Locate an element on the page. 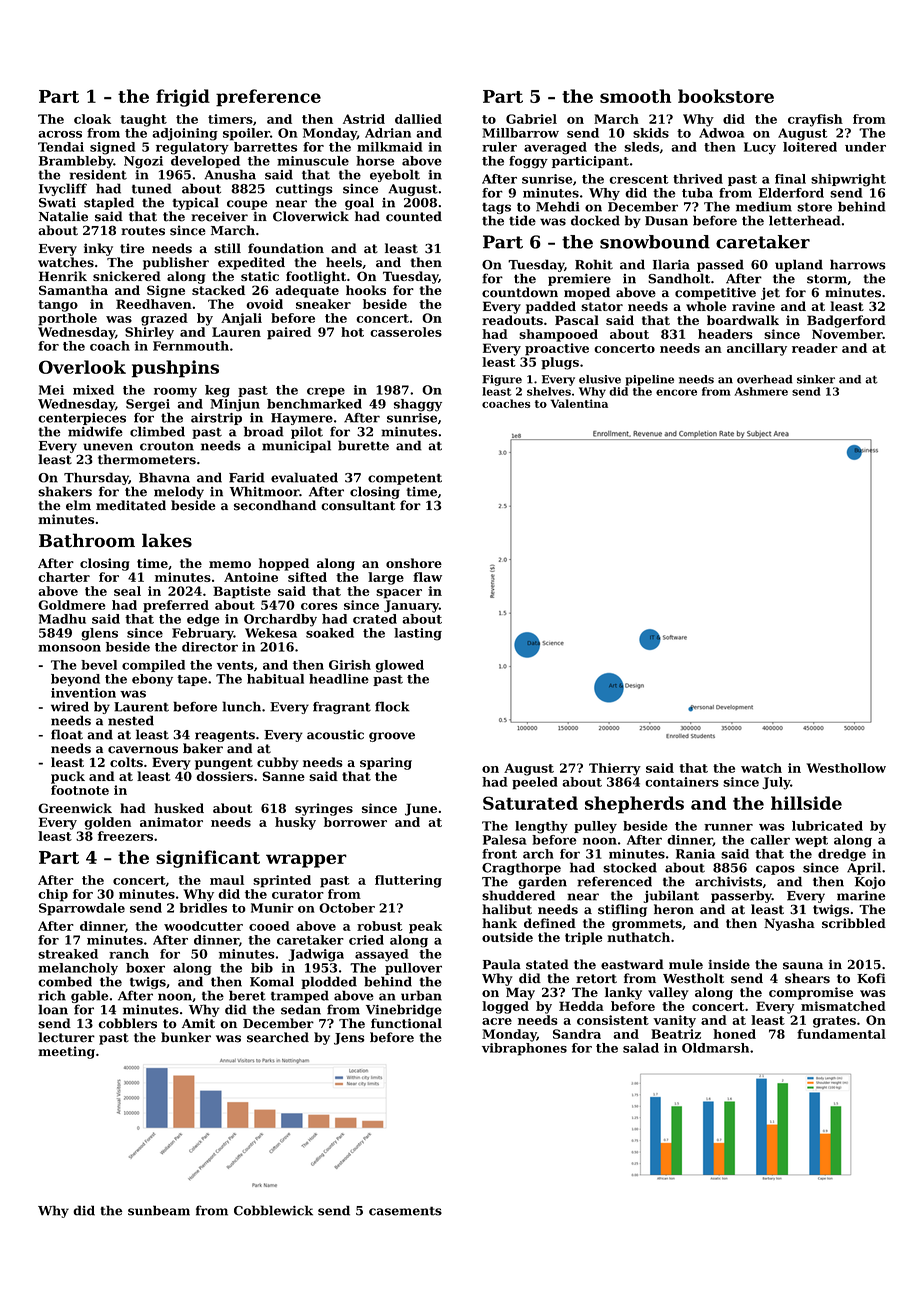 This image has width=924, height=1308. onshore is located at coordinates (414, 563).
